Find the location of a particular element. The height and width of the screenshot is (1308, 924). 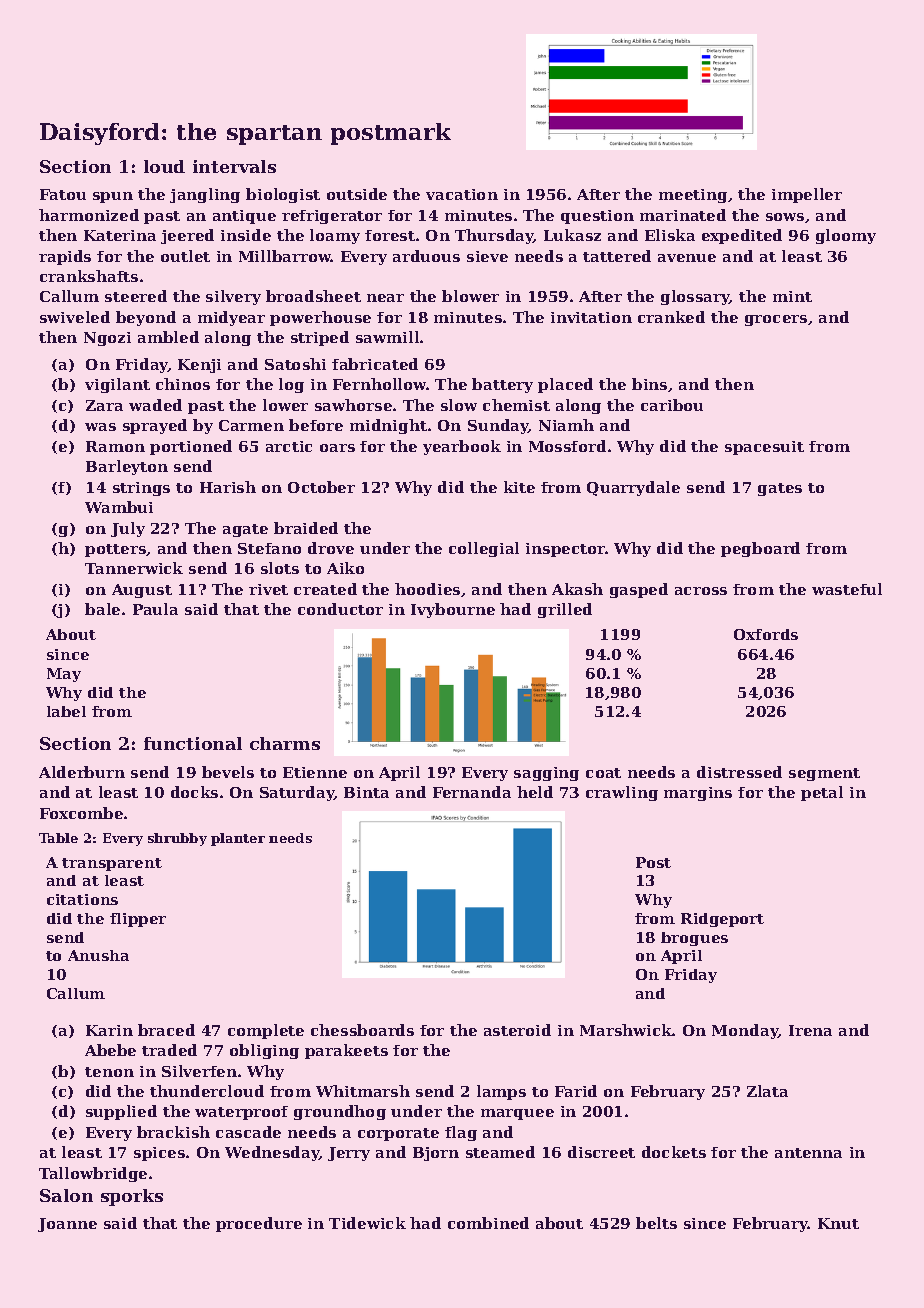

sprayed is located at coordinates (155, 426).
